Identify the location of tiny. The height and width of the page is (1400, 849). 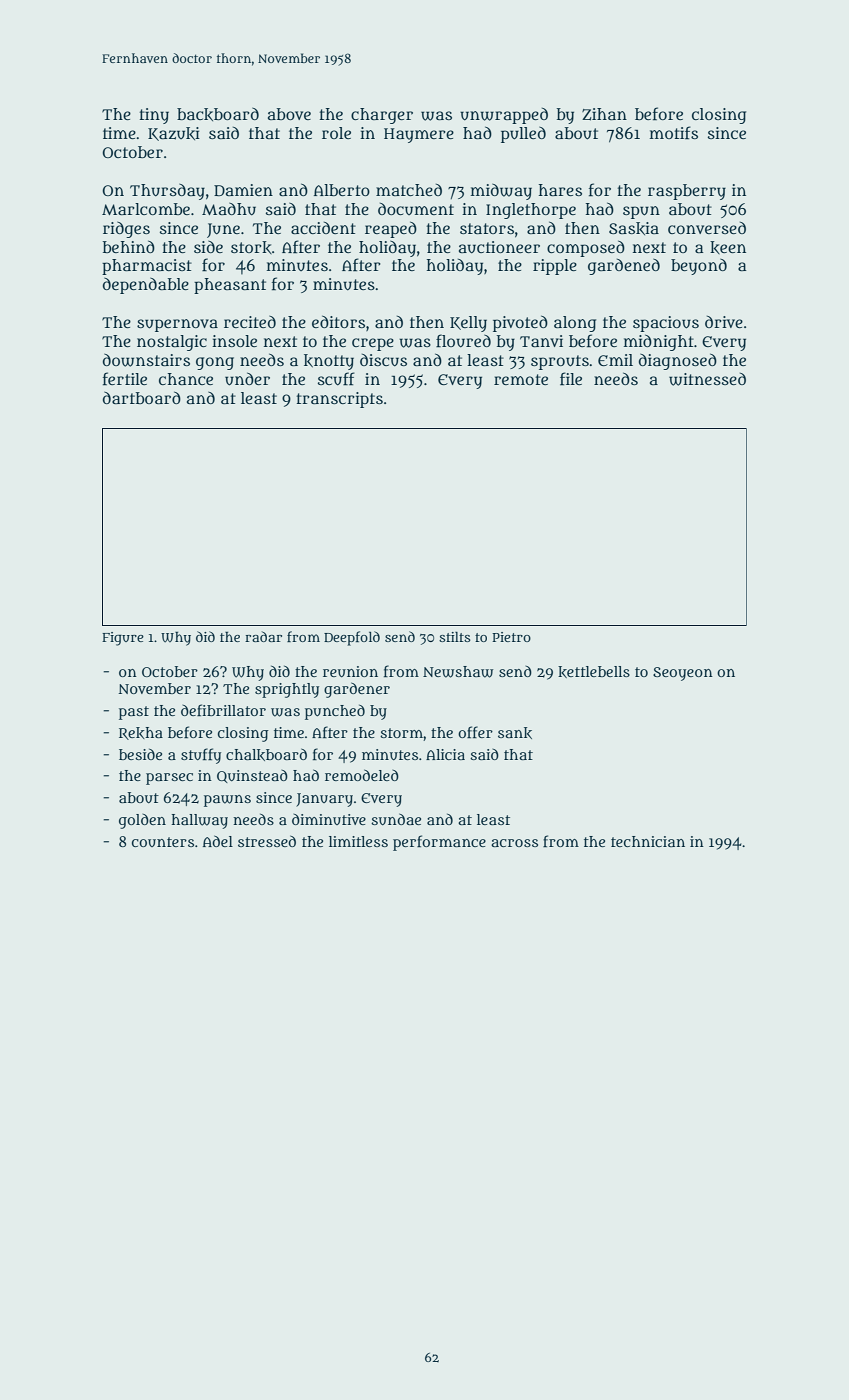
(154, 116).
